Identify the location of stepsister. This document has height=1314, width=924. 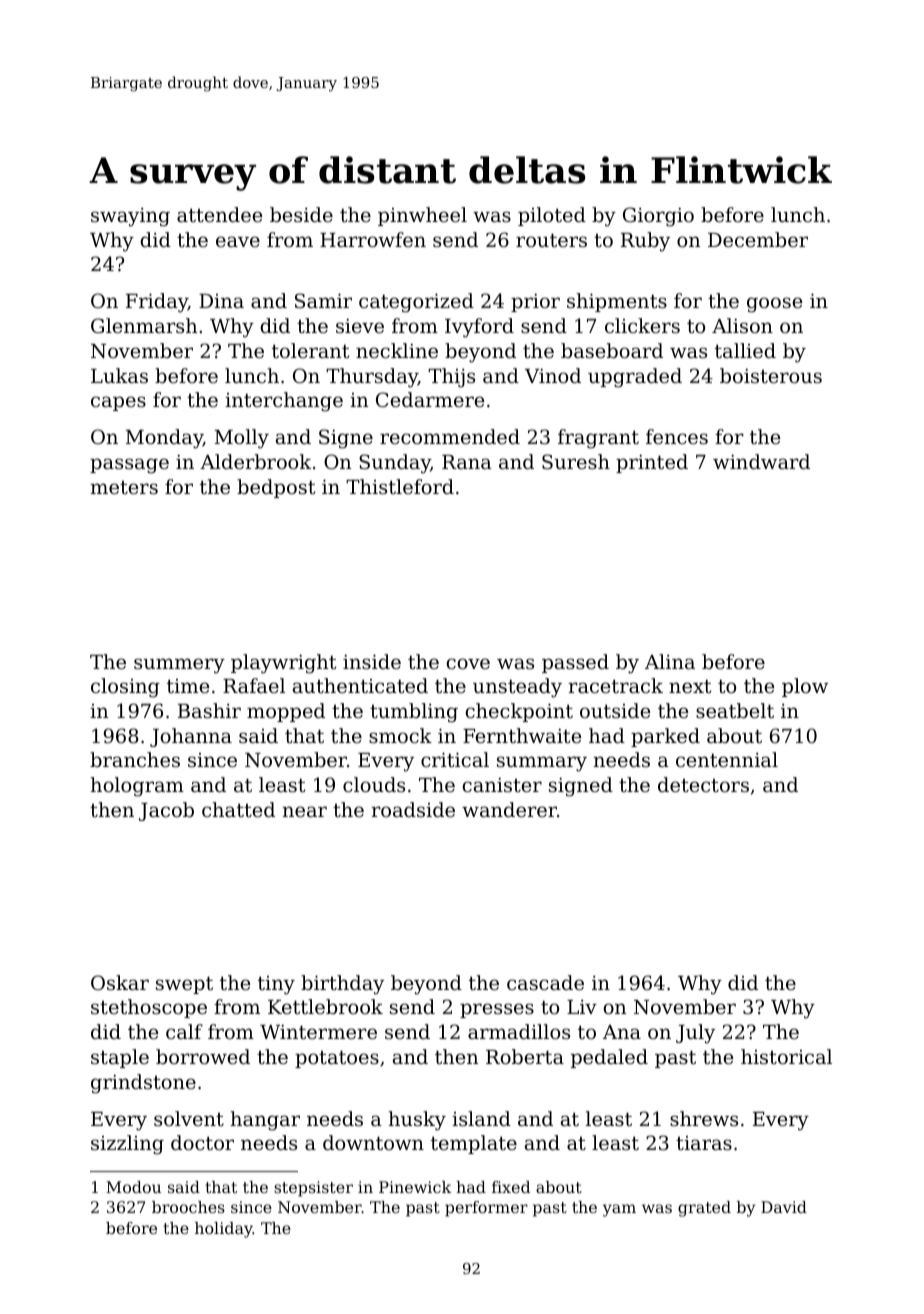
(313, 1189).
